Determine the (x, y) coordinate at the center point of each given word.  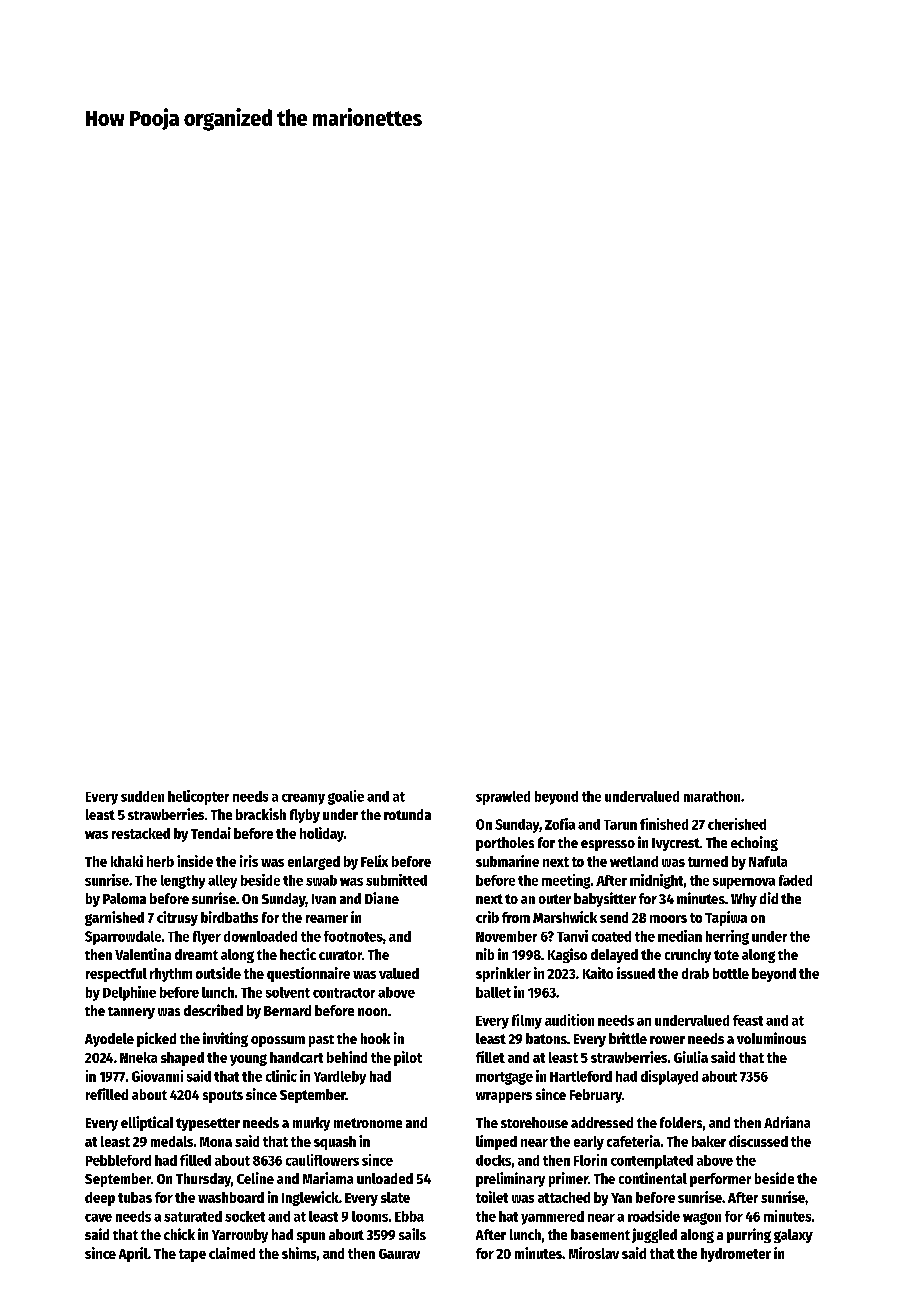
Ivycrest (676, 844)
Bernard (287, 1010)
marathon (712, 796)
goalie (346, 797)
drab (695, 973)
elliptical (147, 1123)
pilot (408, 1058)
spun (311, 1237)
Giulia (691, 1057)
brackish (261, 814)
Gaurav (399, 1254)
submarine (507, 861)
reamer (327, 919)
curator (340, 955)
